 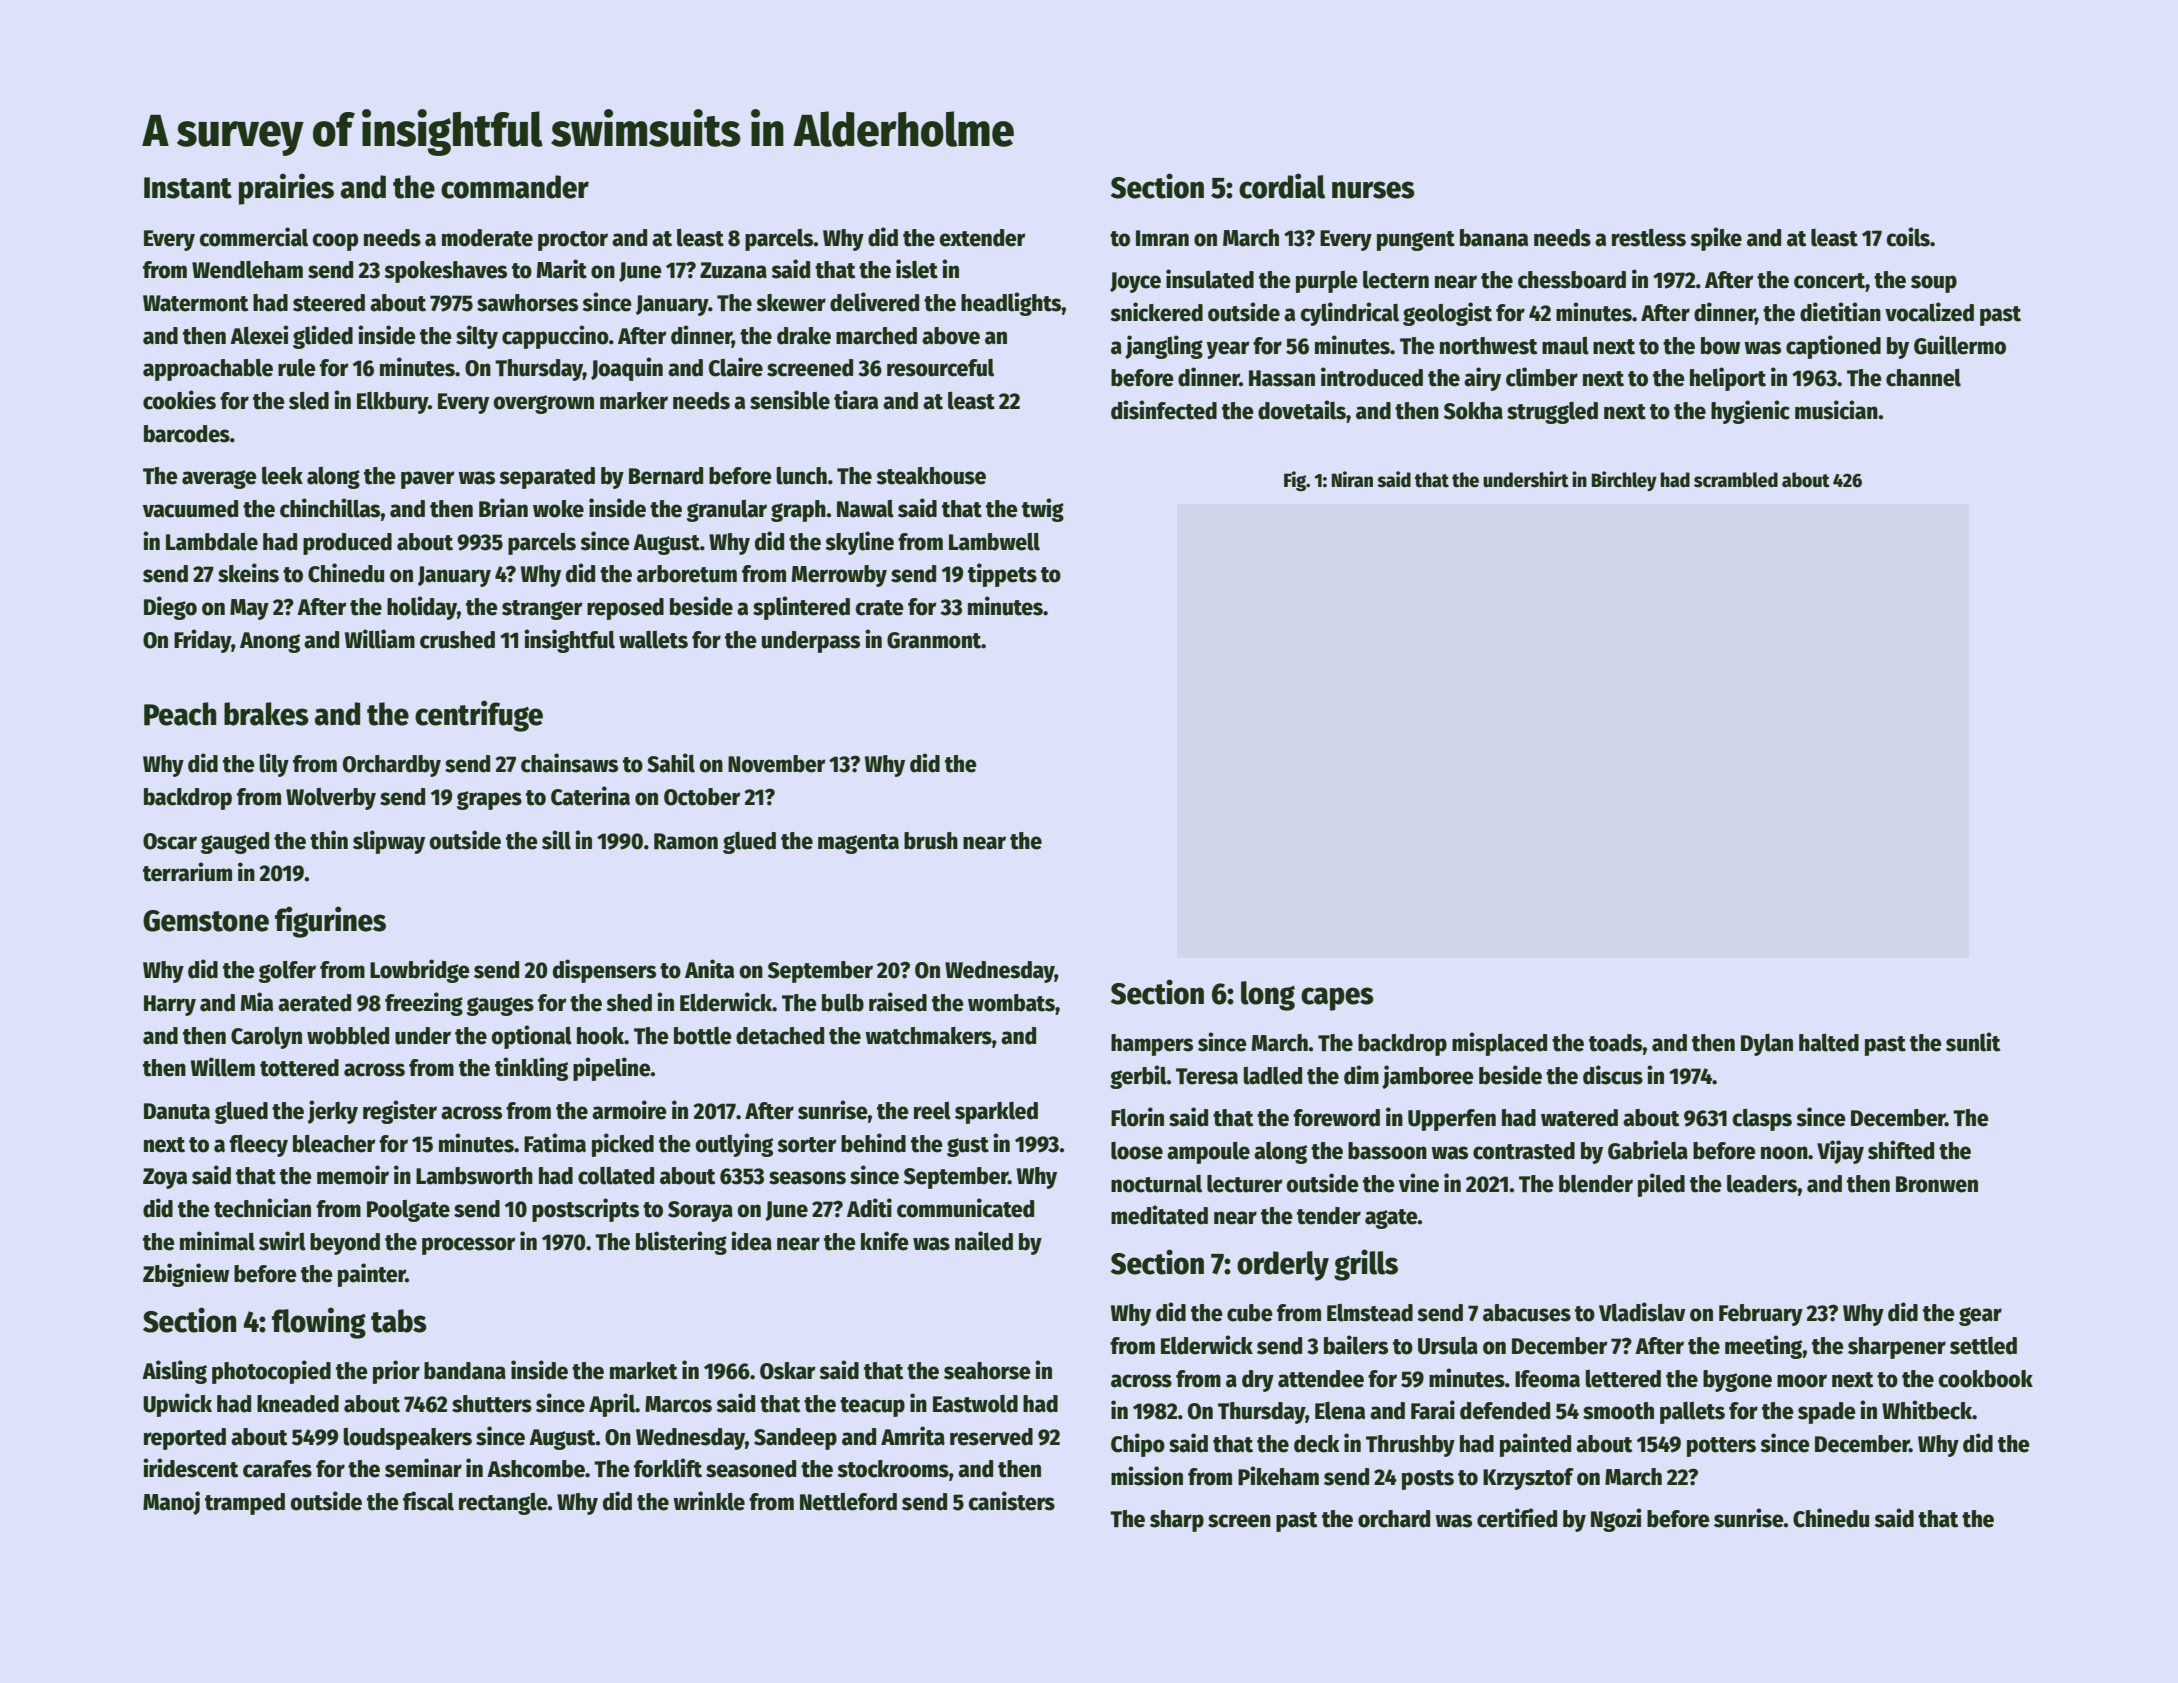 What do you see at coordinates (259, 335) in the image?
I see `Alexei` at bounding box center [259, 335].
